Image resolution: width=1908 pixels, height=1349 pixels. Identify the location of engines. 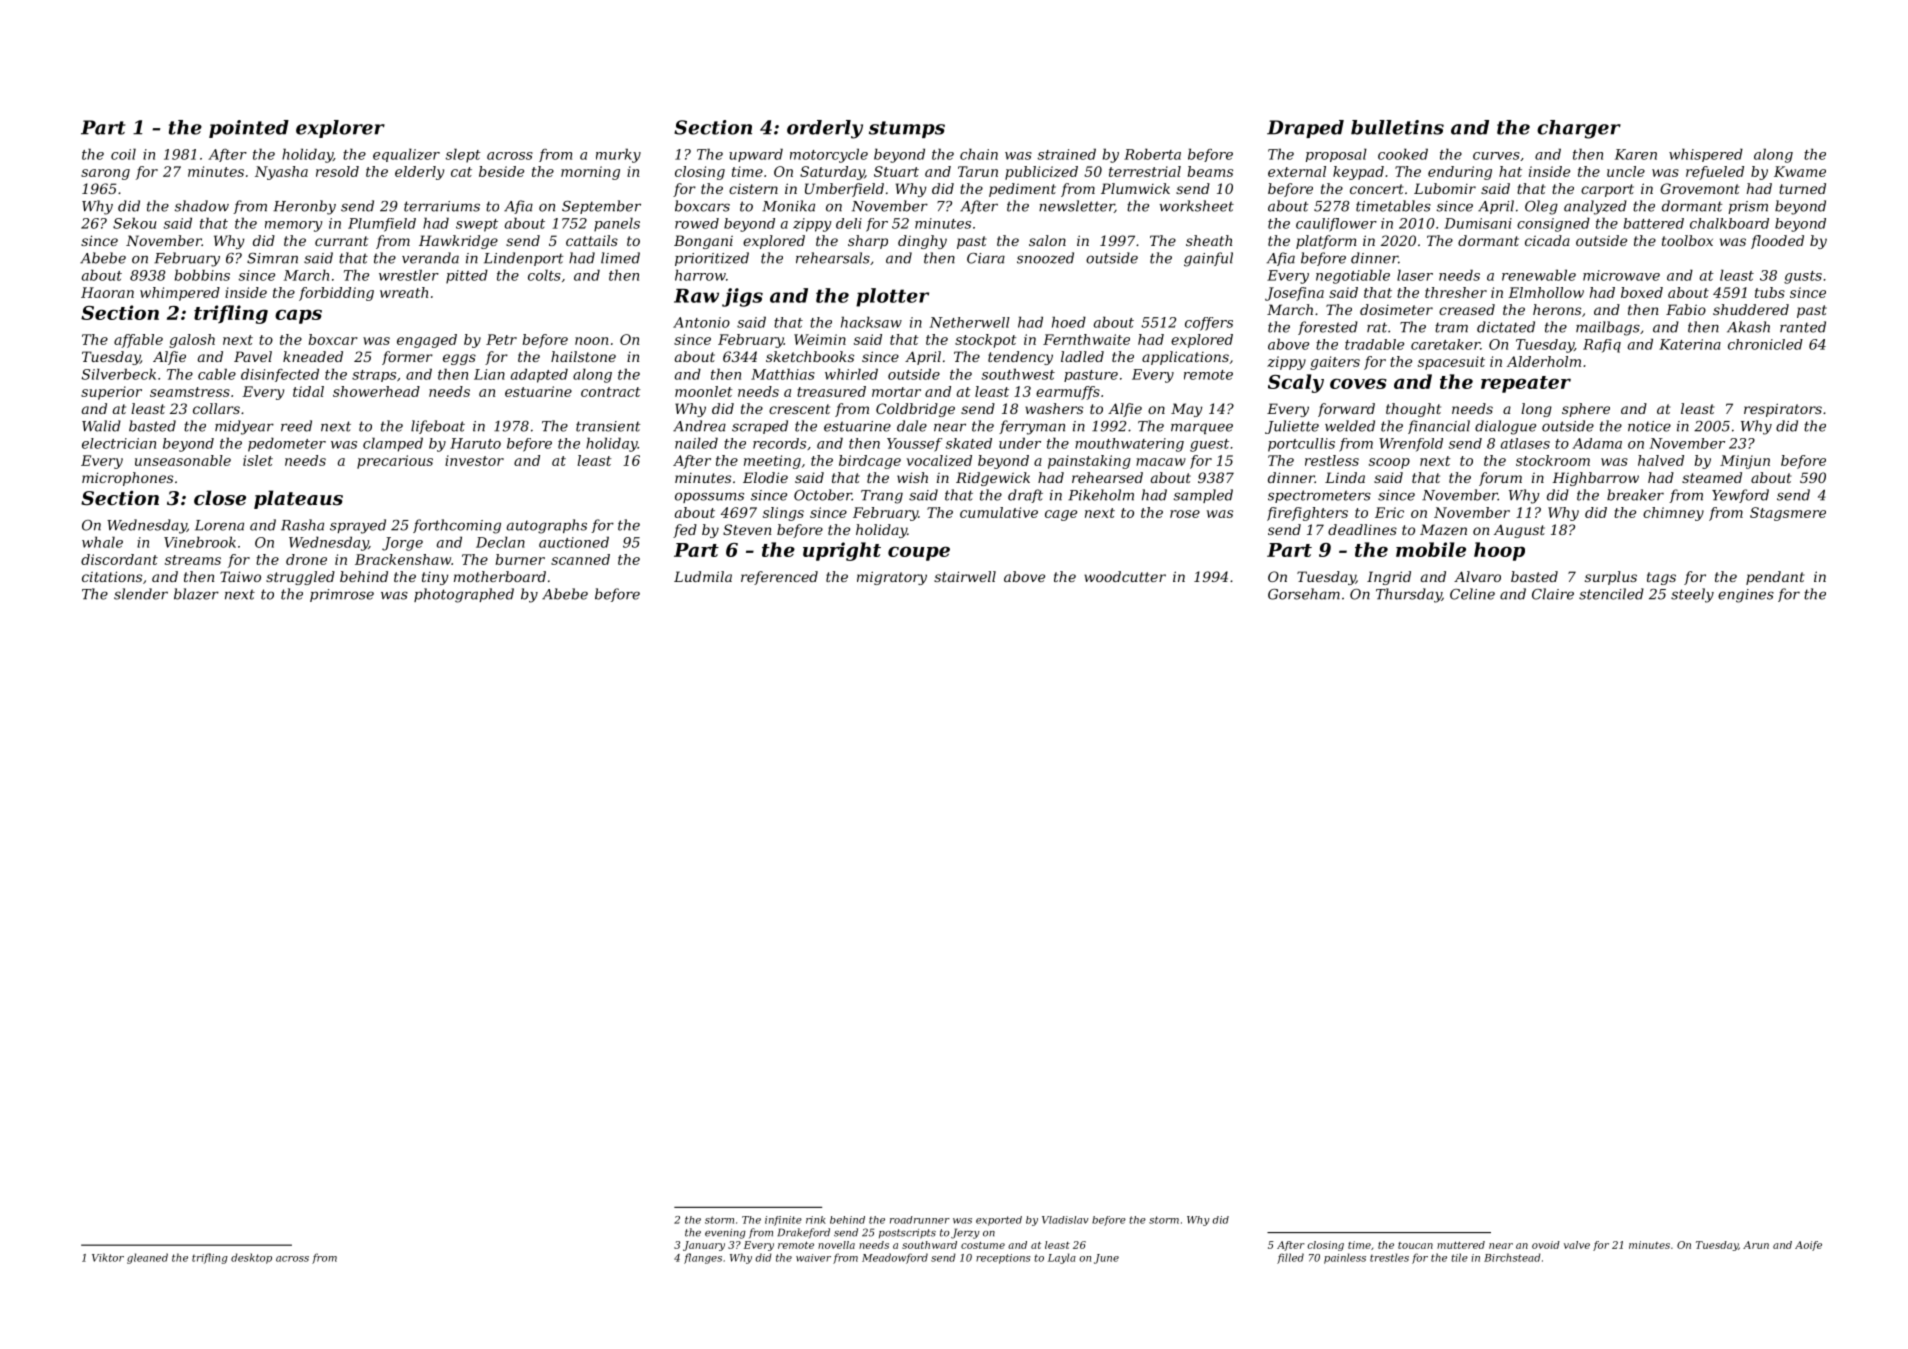
(1746, 596).
